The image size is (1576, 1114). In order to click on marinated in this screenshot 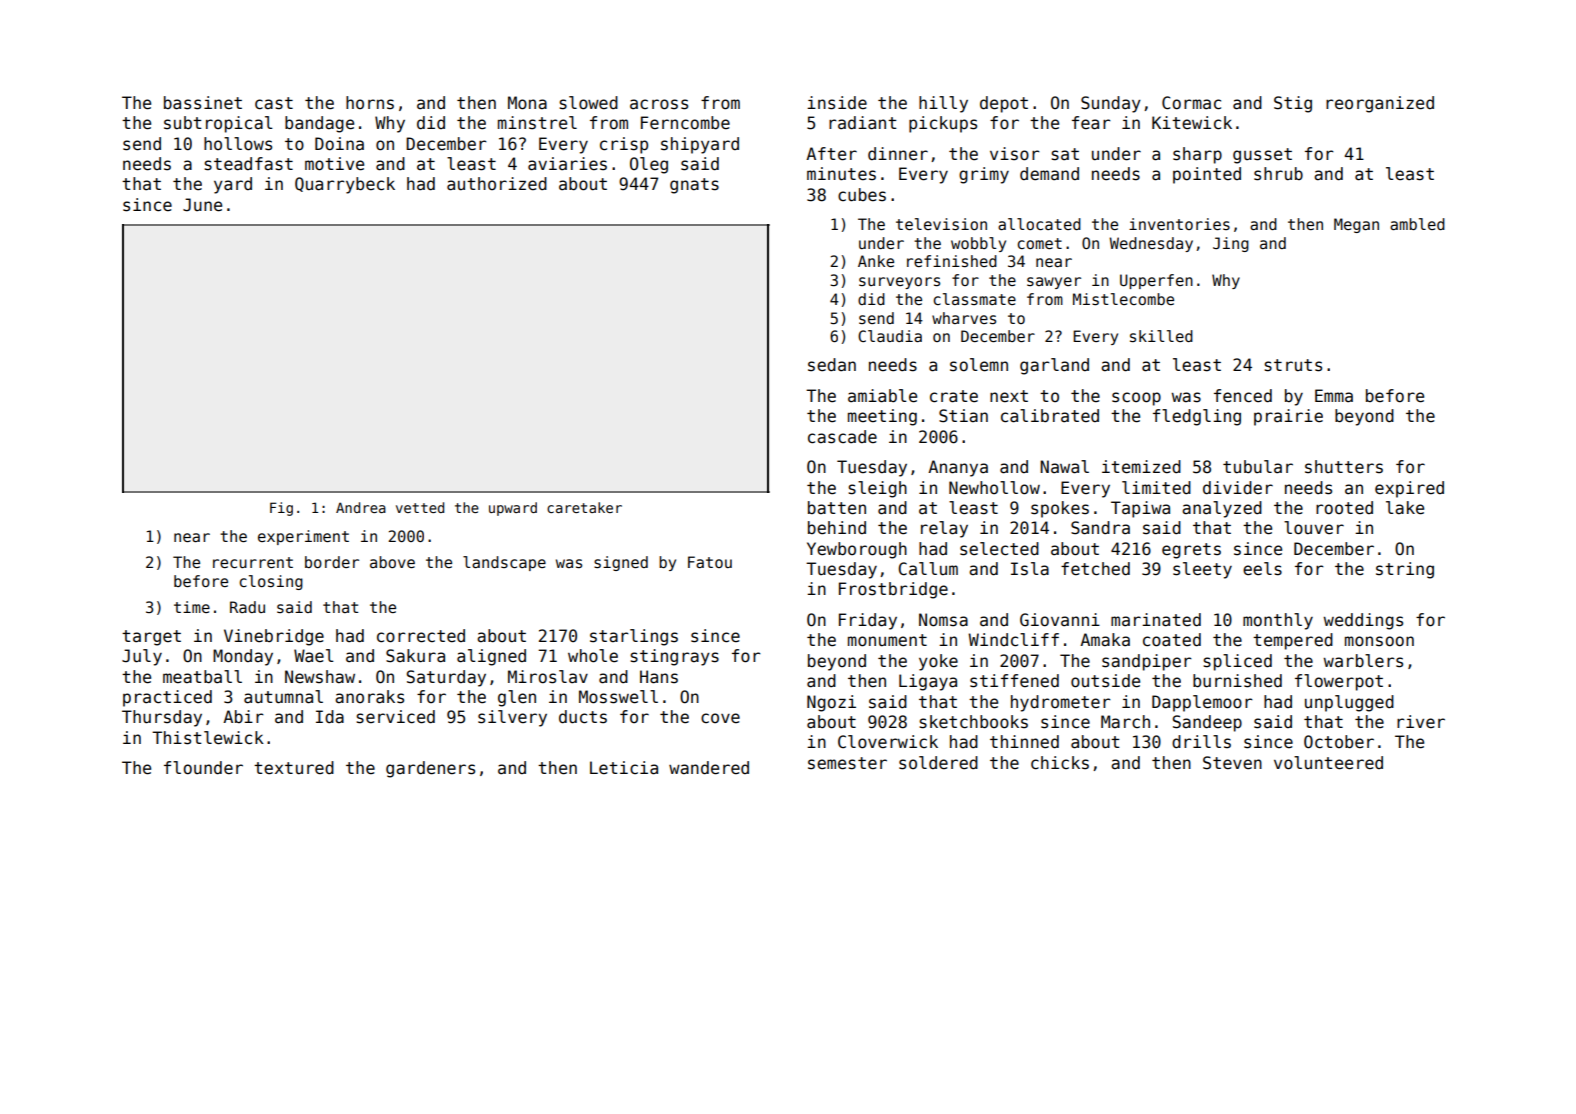, I will do `click(1156, 620)`.
